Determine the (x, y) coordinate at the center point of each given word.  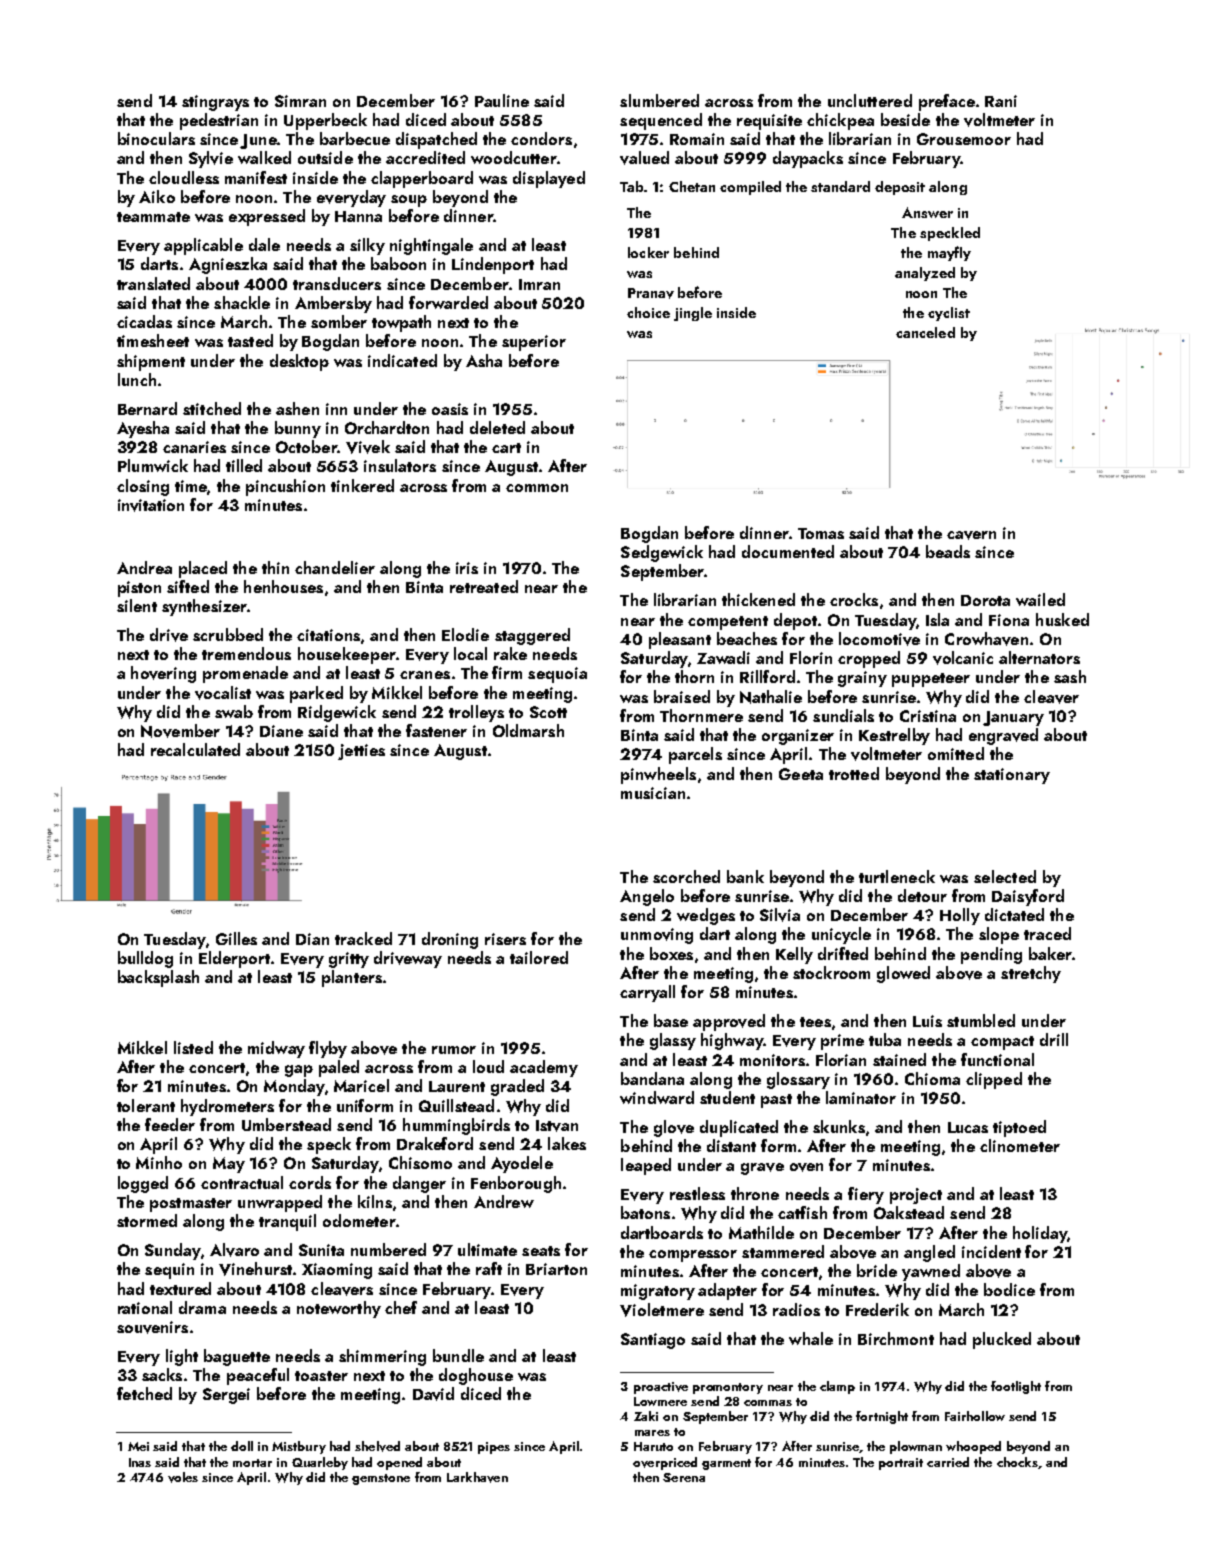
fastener (436, 730)
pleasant (680, 640)
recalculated (195, 749)
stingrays (215, 103)
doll (242, 1446)
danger (419, 1184)
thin (275, 567)
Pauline (502, 100)
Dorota (985, 600)
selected (1005, 876)
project (916, 1196)
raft (489, 1268)
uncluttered (870, 100)
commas (768, 1403)
